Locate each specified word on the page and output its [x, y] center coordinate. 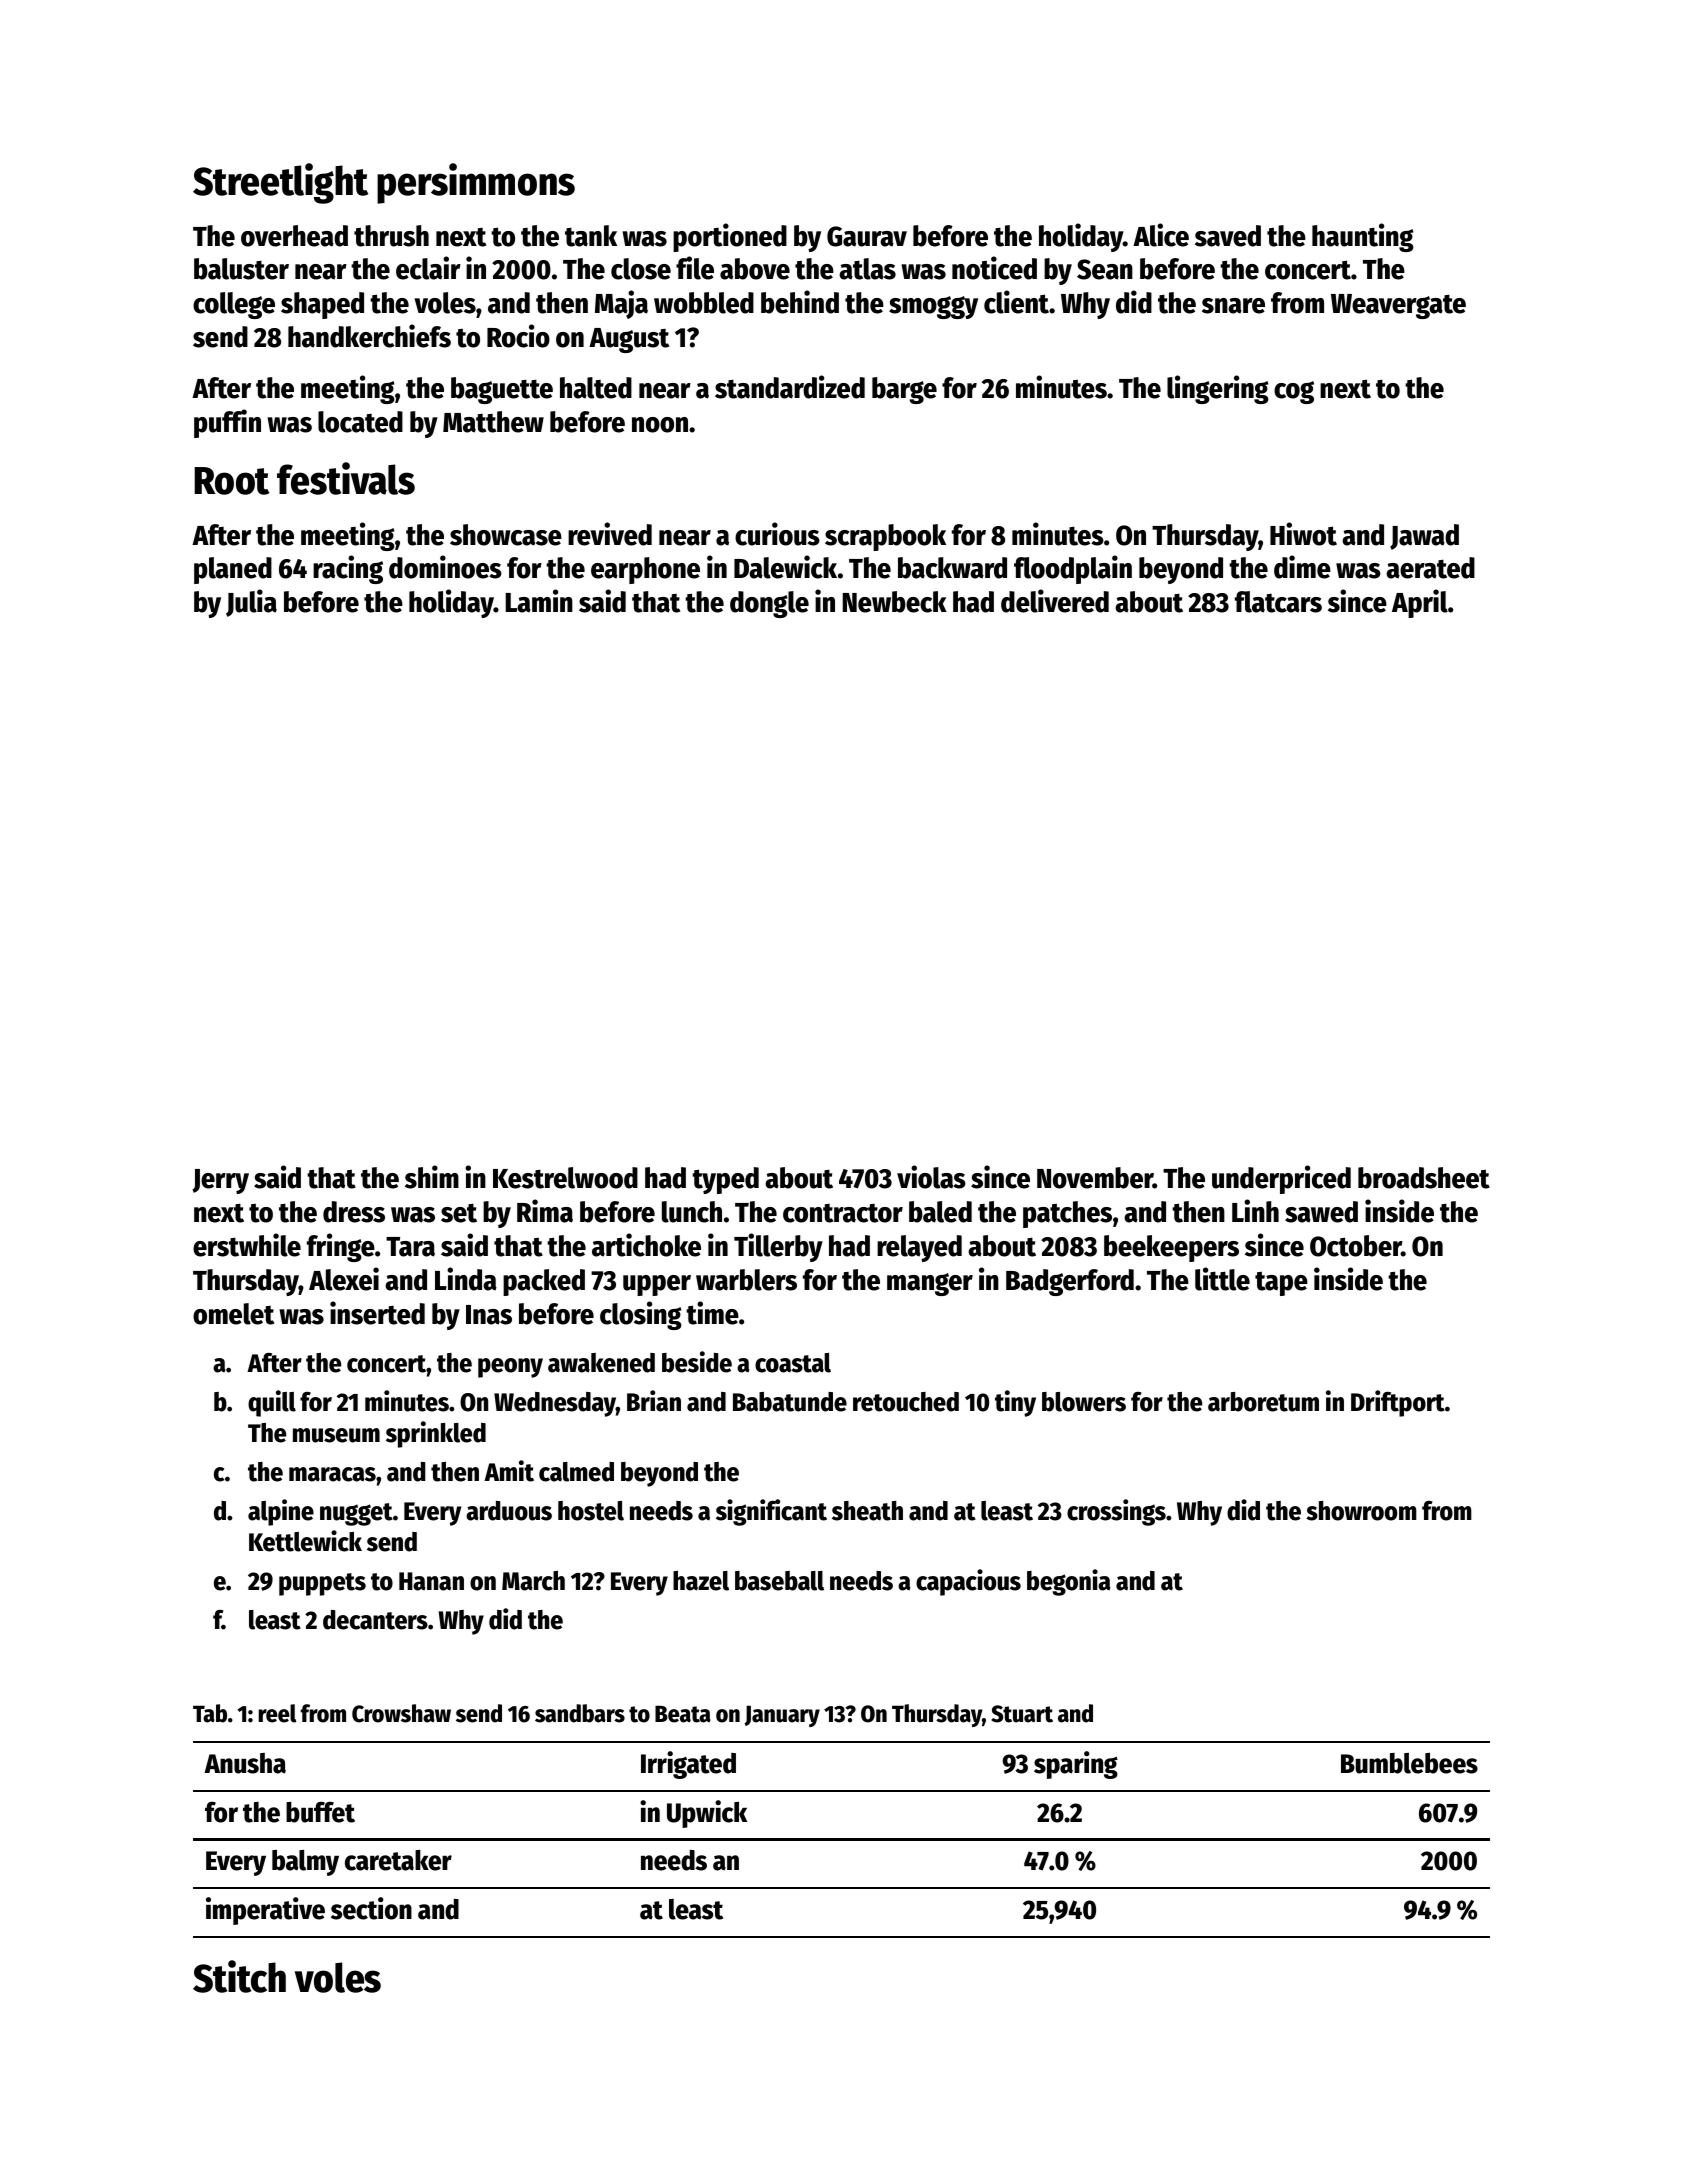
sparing [1076, 1765]
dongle [769, 604]
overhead [294, 236]
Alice [1161, 235]
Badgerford [1070, 1282]
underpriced [1281, 1179]
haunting [1363, 237]
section [371, 1908]
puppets [322, 1584]
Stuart [1022, 1714]
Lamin [539, 601]
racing [348, 569]
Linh [1255, 1210]
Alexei [344, 1279]
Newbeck [894, 602]
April [1420, 603]
